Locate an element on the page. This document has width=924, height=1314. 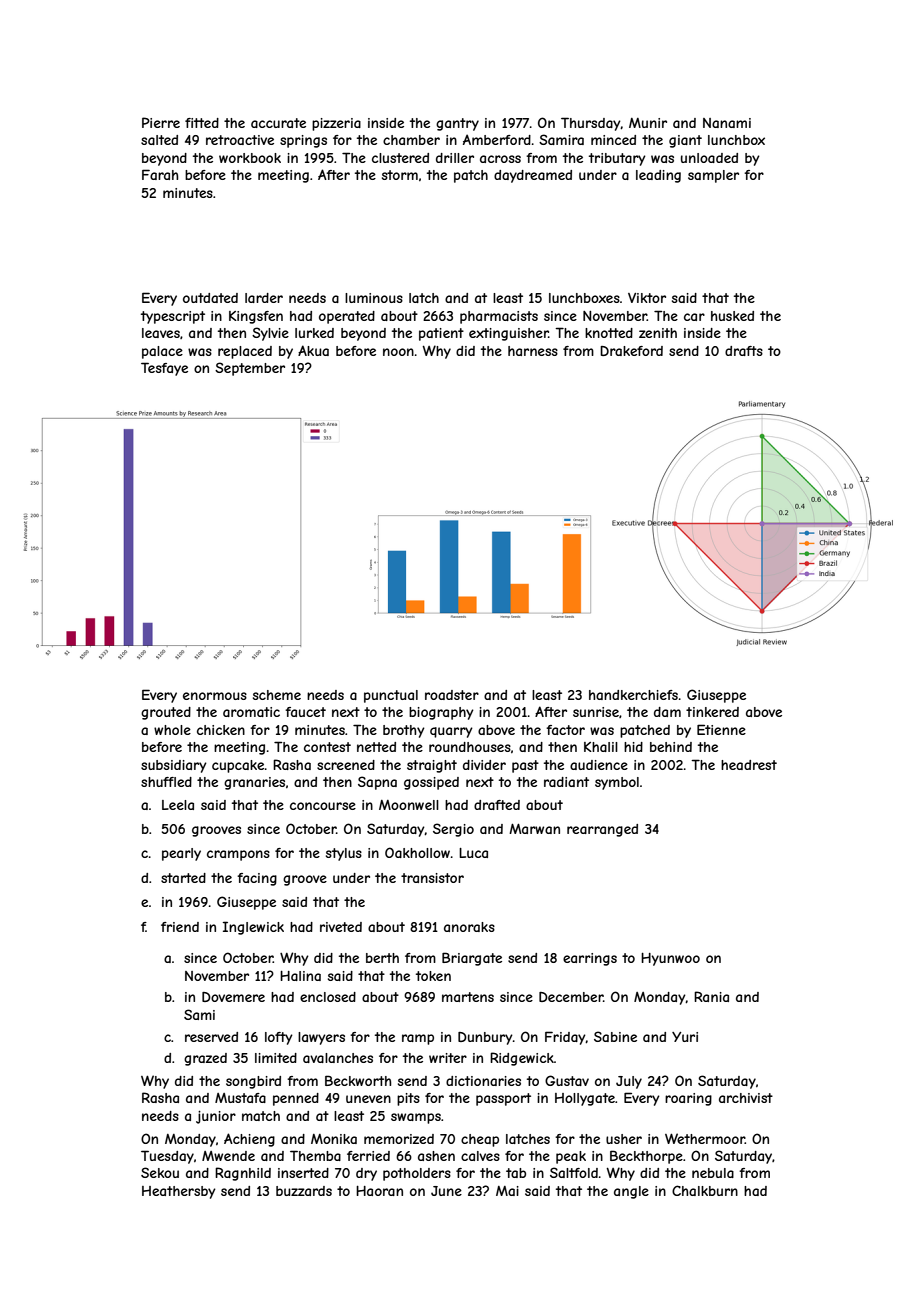
lofty is located at coordinates (279, 1038).
